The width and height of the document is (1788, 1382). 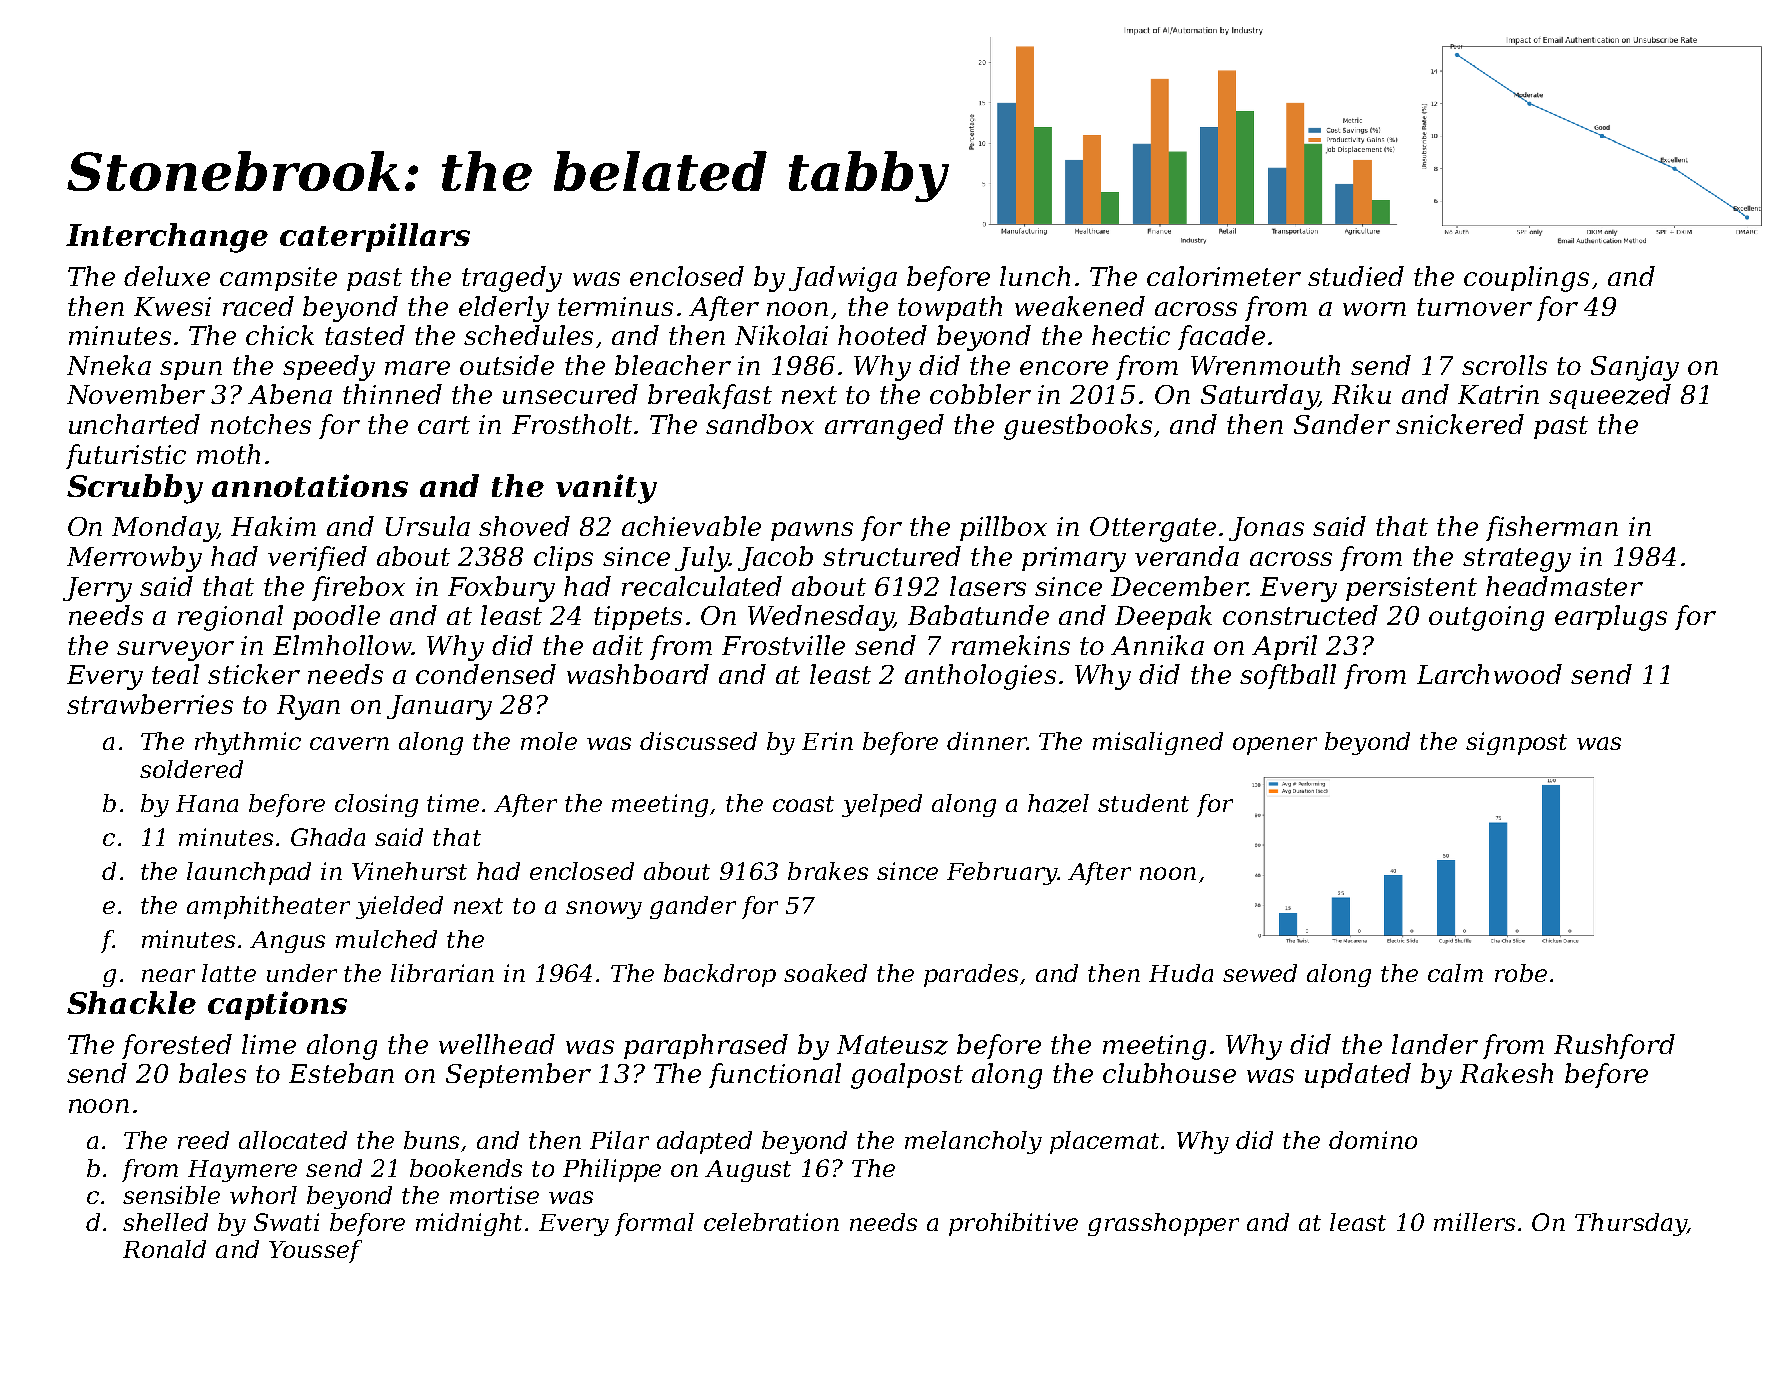 What do you see at coordinates (1516, 743) in the document?
I see `signpost` at bounding box center [1516, 743].
